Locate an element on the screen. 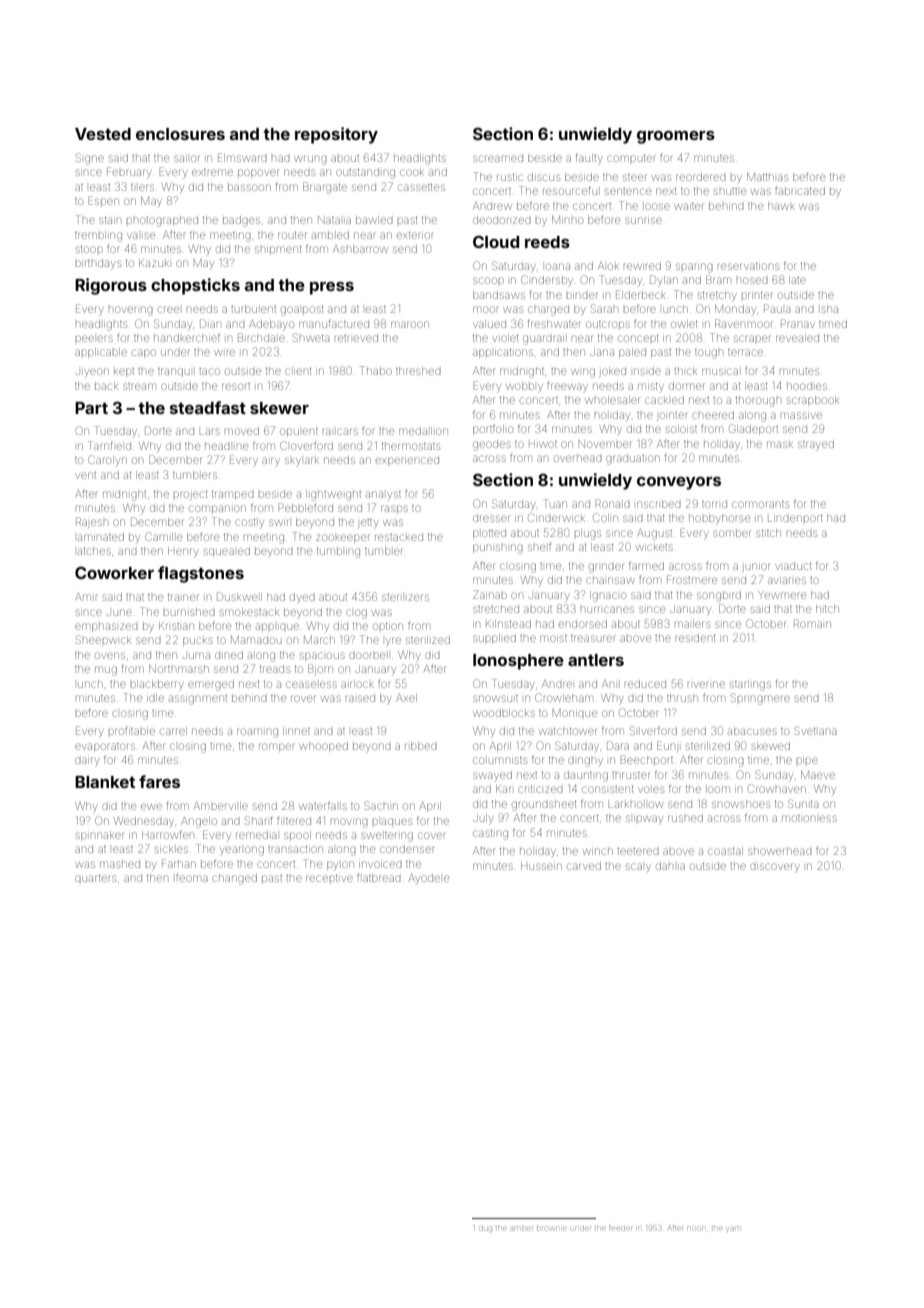  flagstones is located at coordinates (201, 574).
